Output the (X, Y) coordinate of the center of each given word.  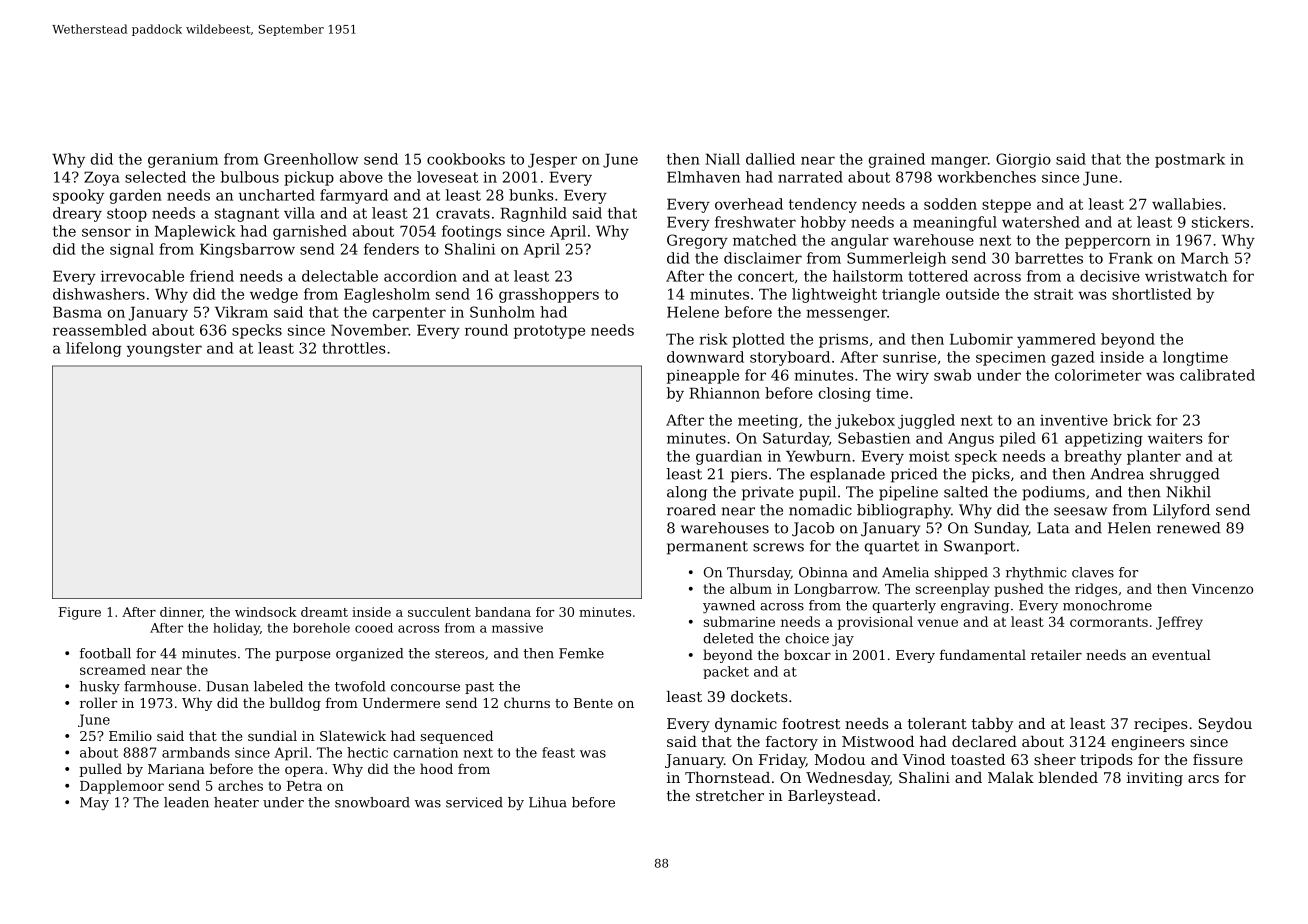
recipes (1161, 725)
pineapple (703, 376)
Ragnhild (534, 214)
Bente (593, 703)
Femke (581, 653)
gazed (1073, 358)
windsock (266, 612)
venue (938, 623)
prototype (549, 332)
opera (304, 772)
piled (1018, 439)
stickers (1220, 222)
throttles (354, 348)
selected (155, 177)
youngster (164, 350)
